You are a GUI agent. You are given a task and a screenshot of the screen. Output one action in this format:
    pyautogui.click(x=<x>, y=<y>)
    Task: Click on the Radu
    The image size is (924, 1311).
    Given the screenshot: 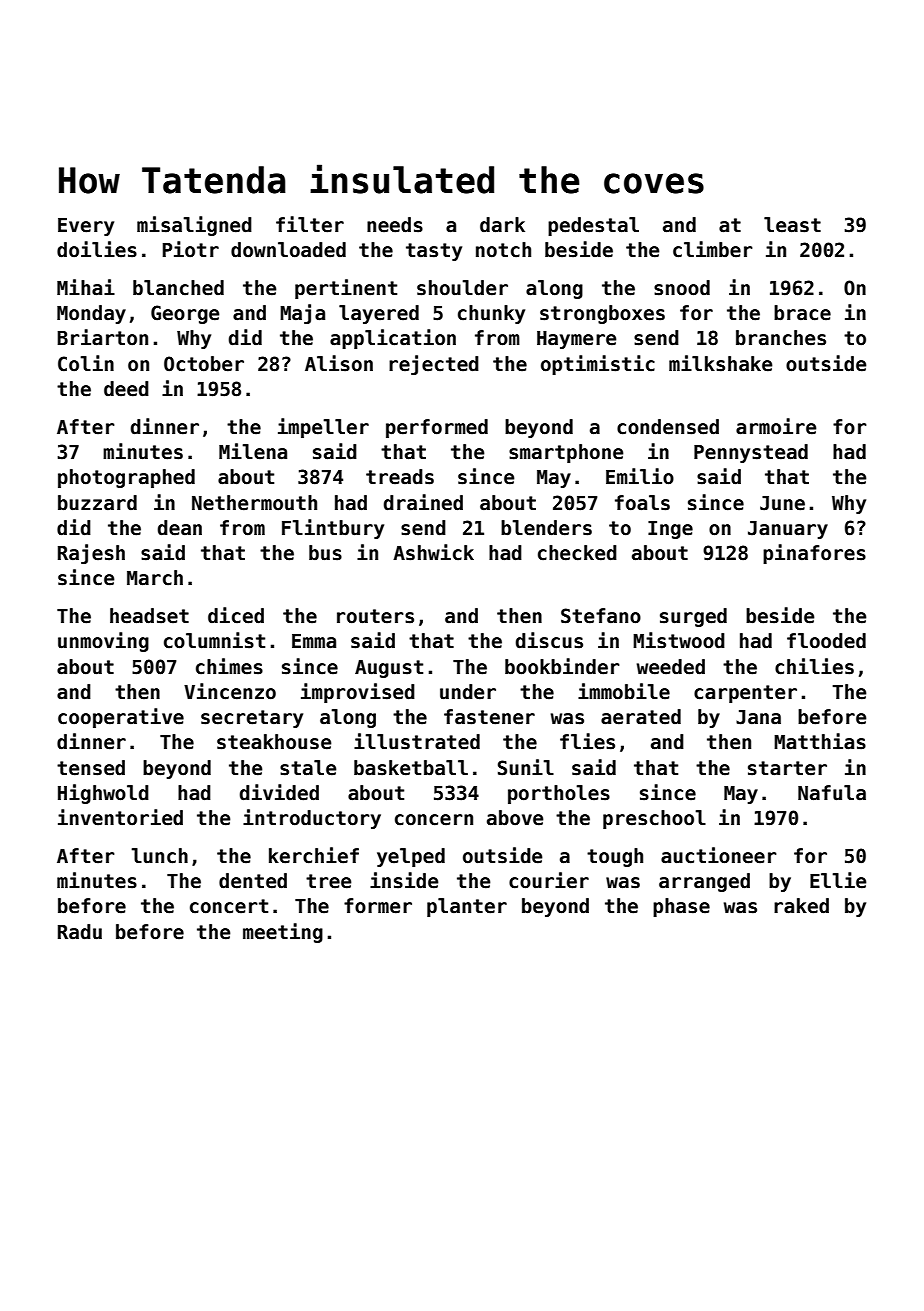 What is the action you would take?
    pyautogui.click(x=80, y=932)
